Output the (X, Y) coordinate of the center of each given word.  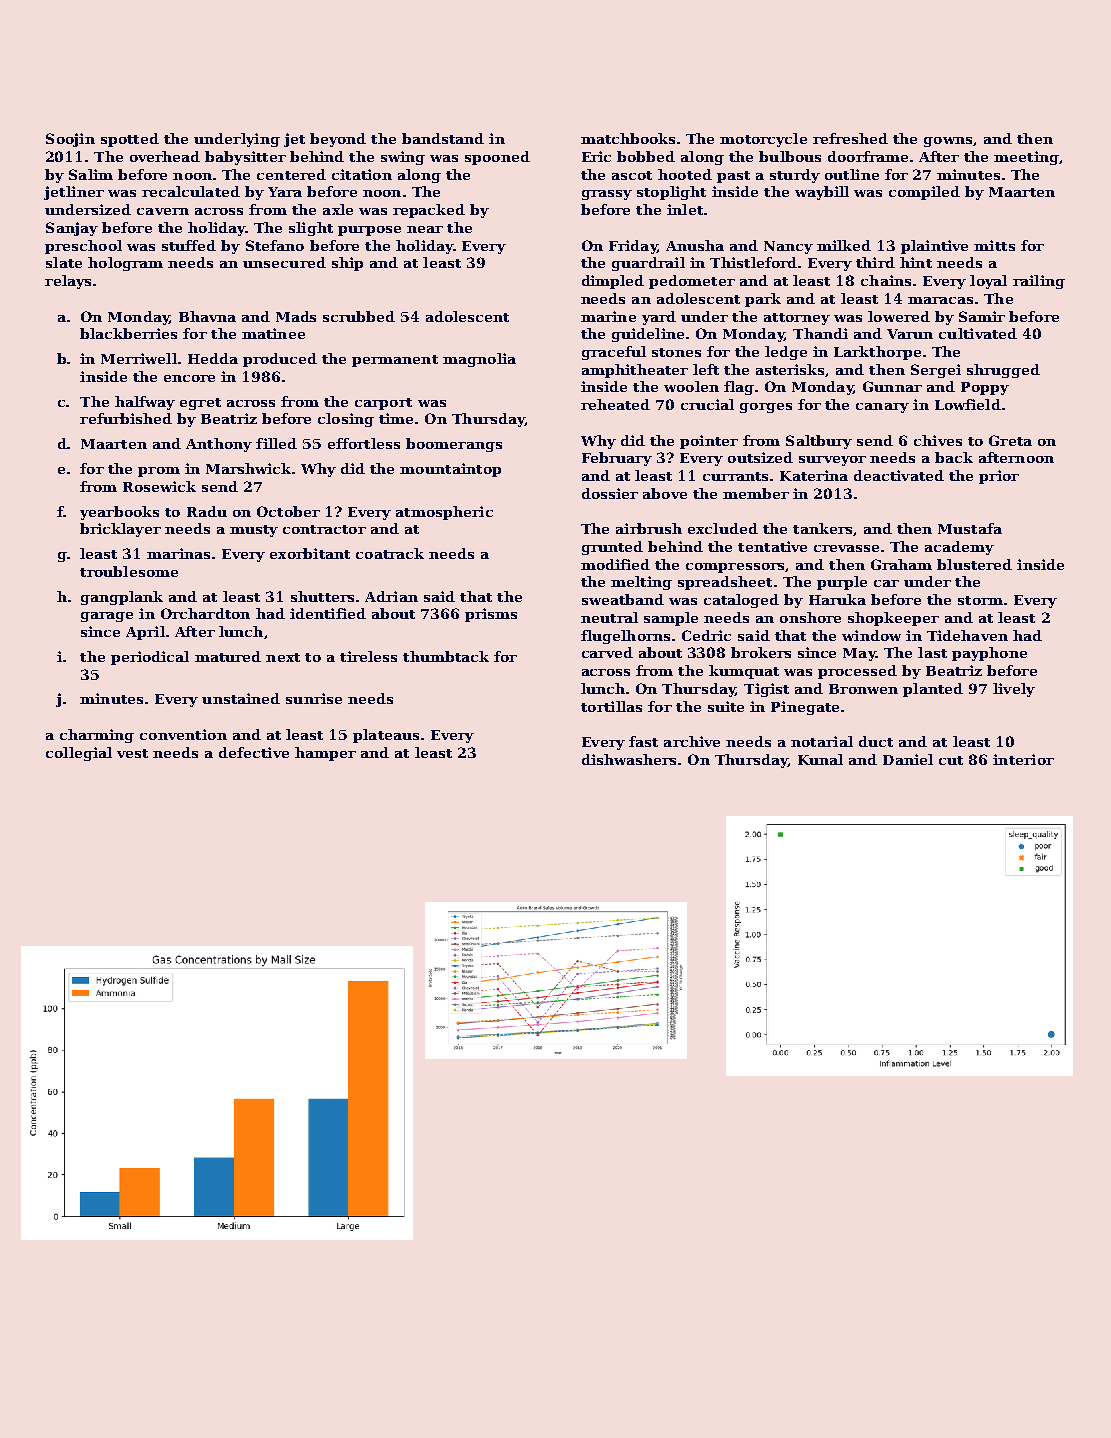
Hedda (213, 358)
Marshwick (248, 468)
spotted (130, 140)
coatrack (390, 553)
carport (383, 404)
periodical (150, 658)
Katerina (814, 475)
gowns (948, 142)
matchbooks (628, 138)
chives (938, 440)
